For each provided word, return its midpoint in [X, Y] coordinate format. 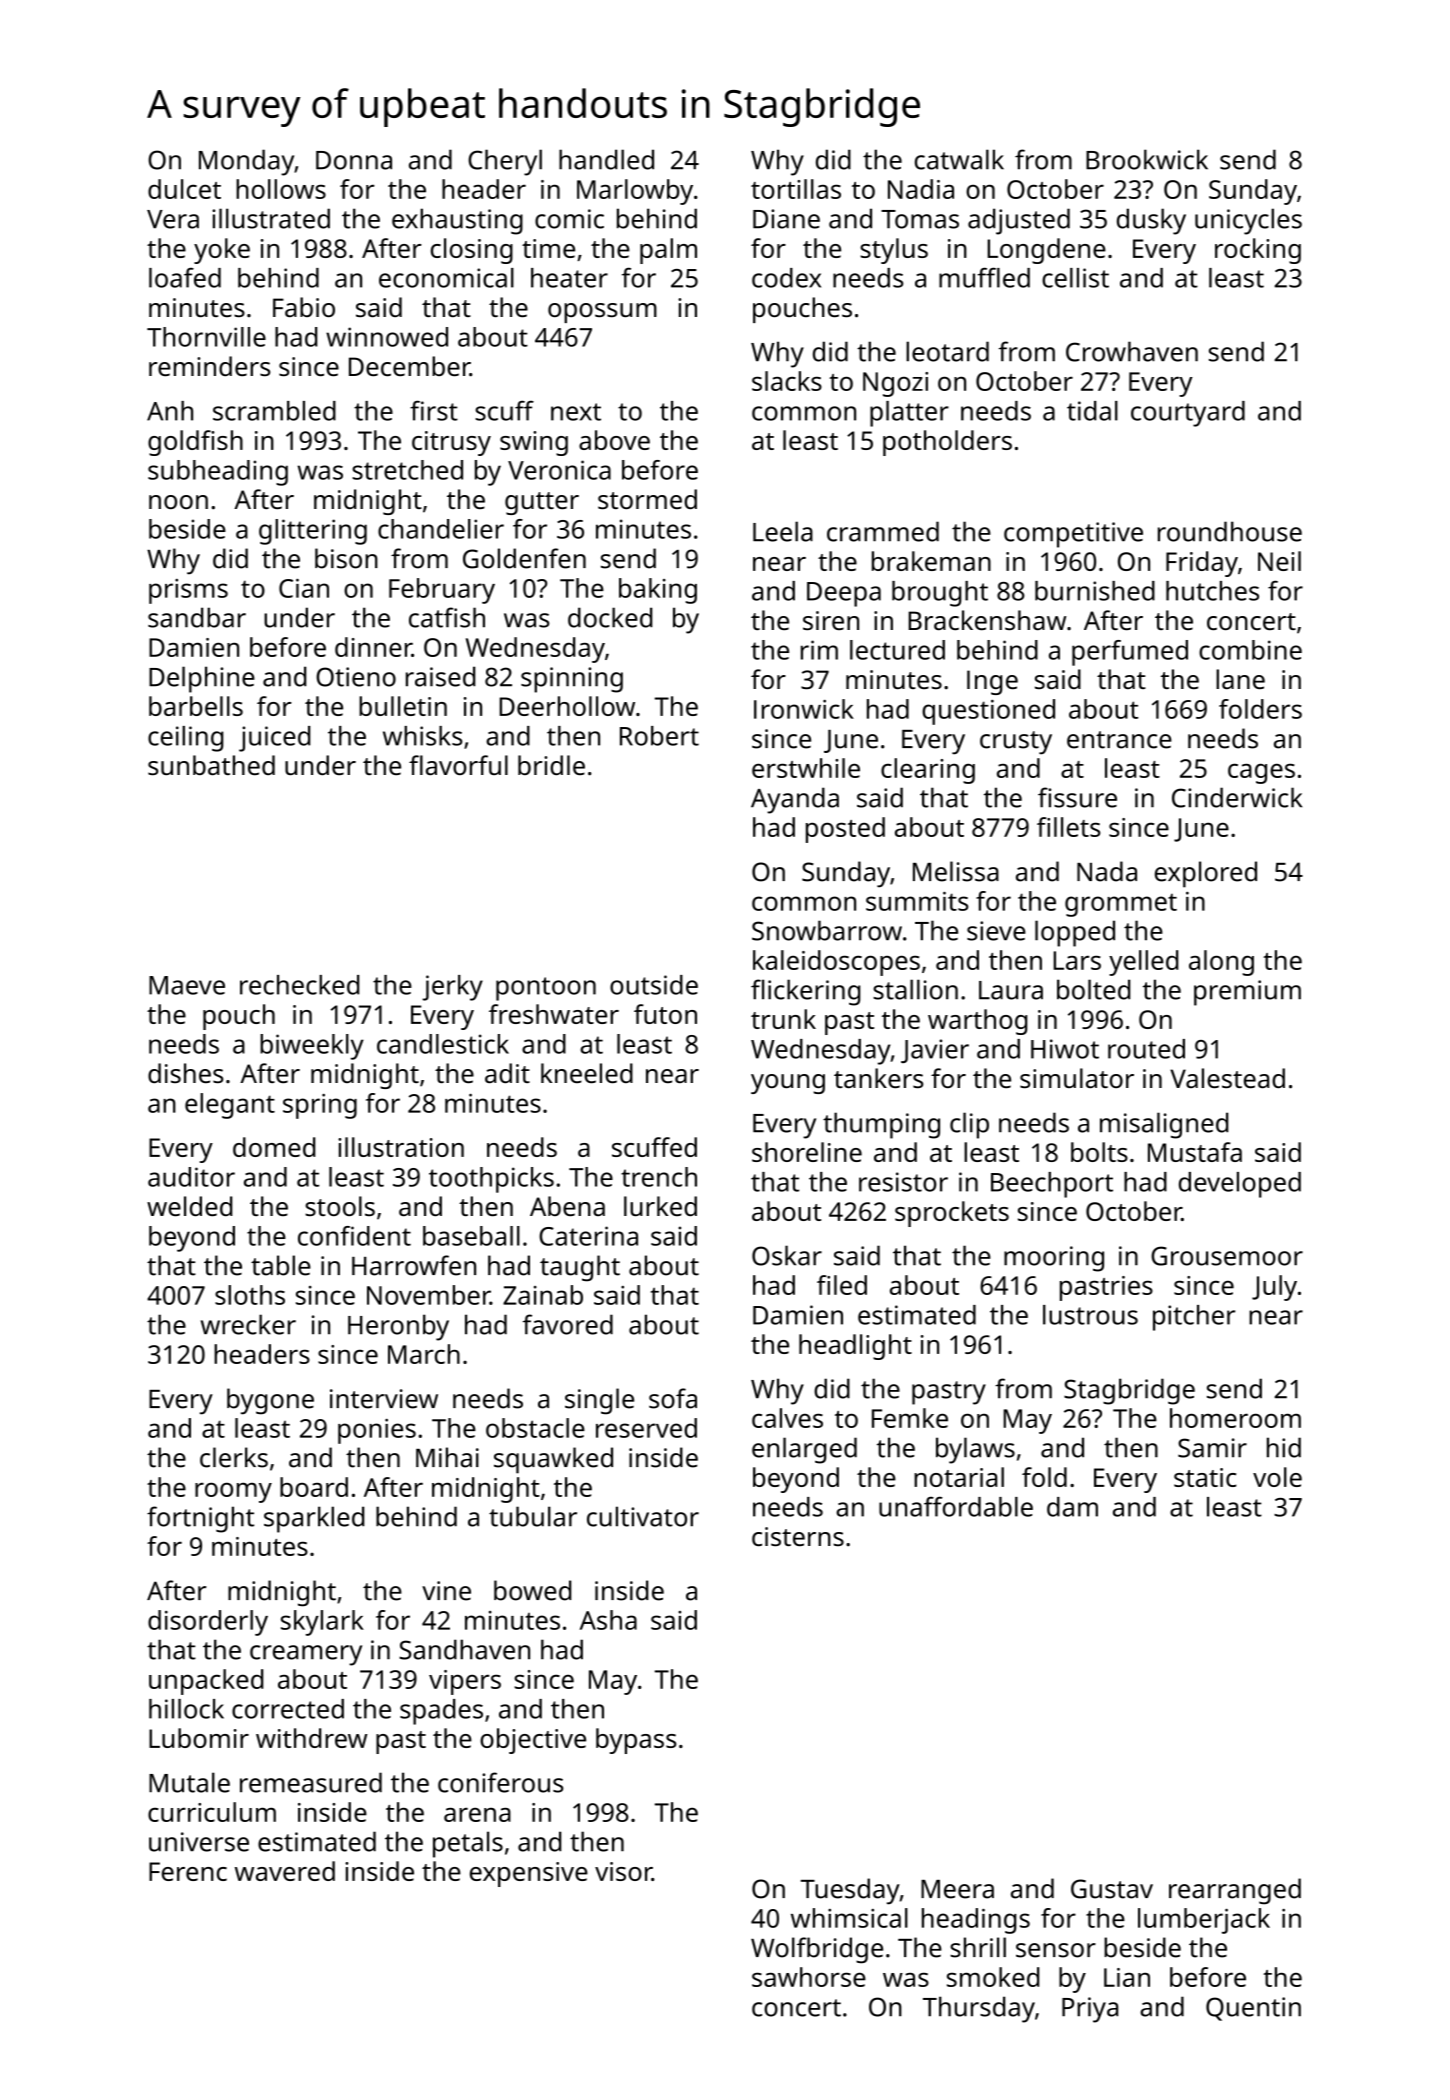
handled [606, 159]
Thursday [979, 2009]
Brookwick [1147, 159]
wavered [285, 1871]
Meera [957, 1889]
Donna [354, 160]
